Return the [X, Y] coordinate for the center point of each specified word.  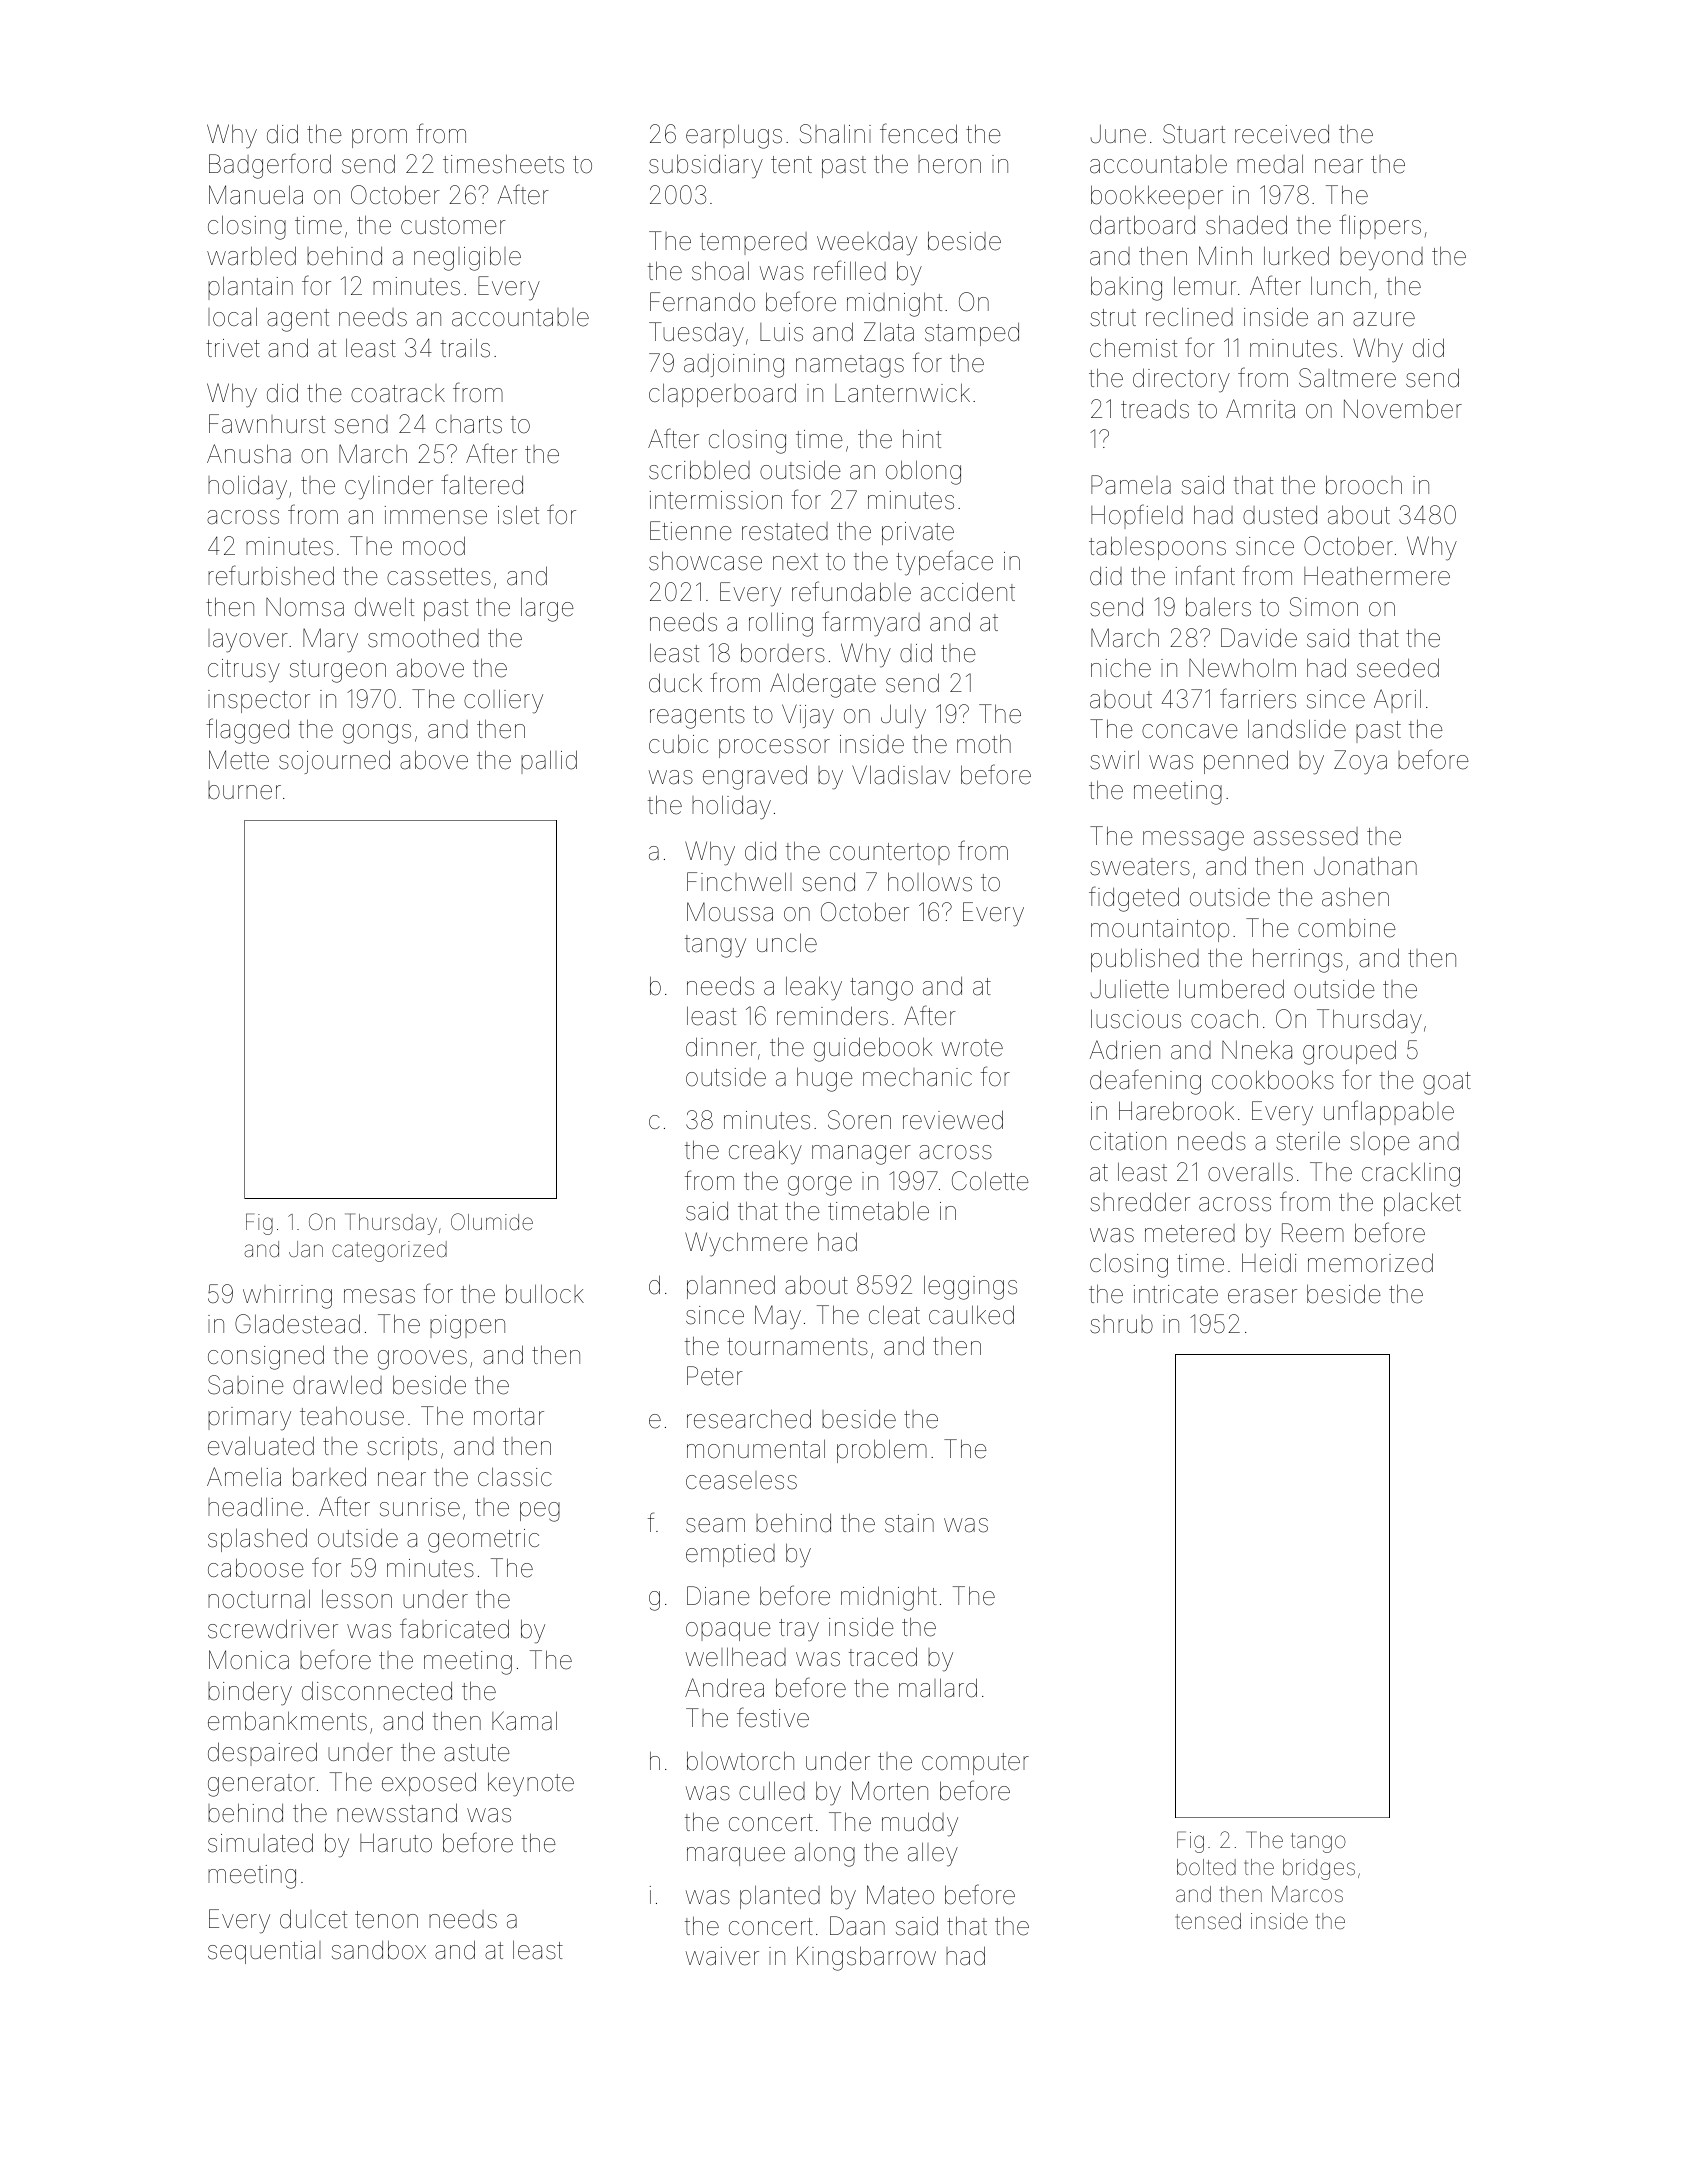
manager [861, 1155]
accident [968, 592]
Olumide [492, 1222]
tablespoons [1157, 548]
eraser [1262, 1296]
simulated [260, 1843]
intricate [1176, 1294]
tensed [1208, 1921]
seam [715, 1525]
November [1403, 409]
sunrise [420, 1507]
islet [518, 515]
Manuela [256, 195]
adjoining [734, 366]
